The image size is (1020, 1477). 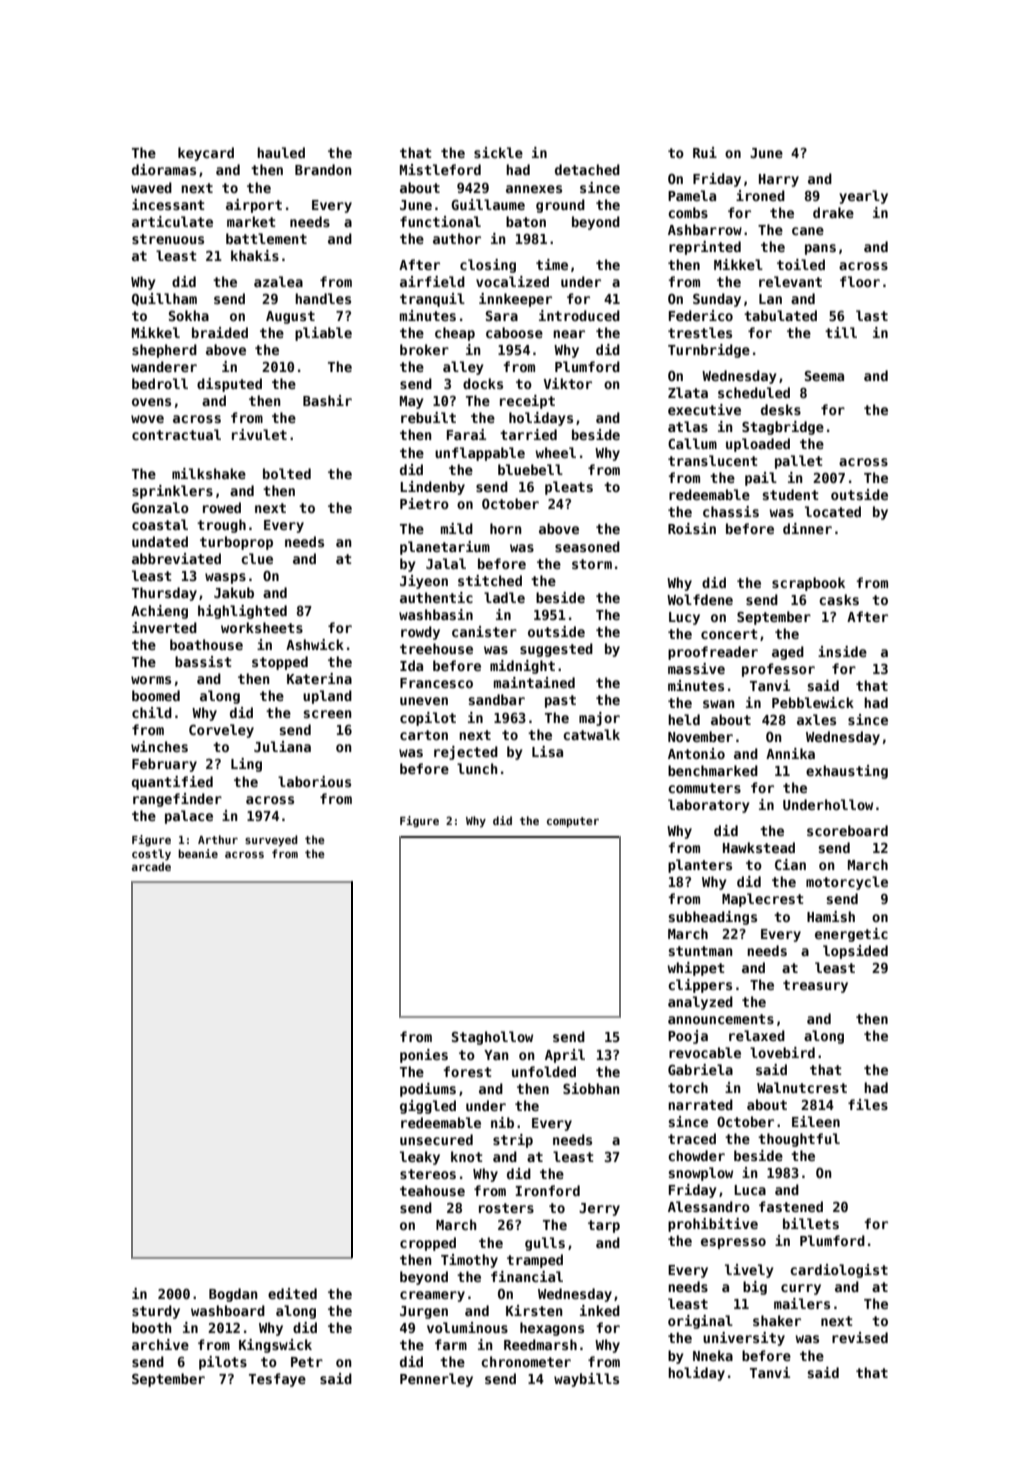 I want to click on exhausting, so click(x=847, y=772).
